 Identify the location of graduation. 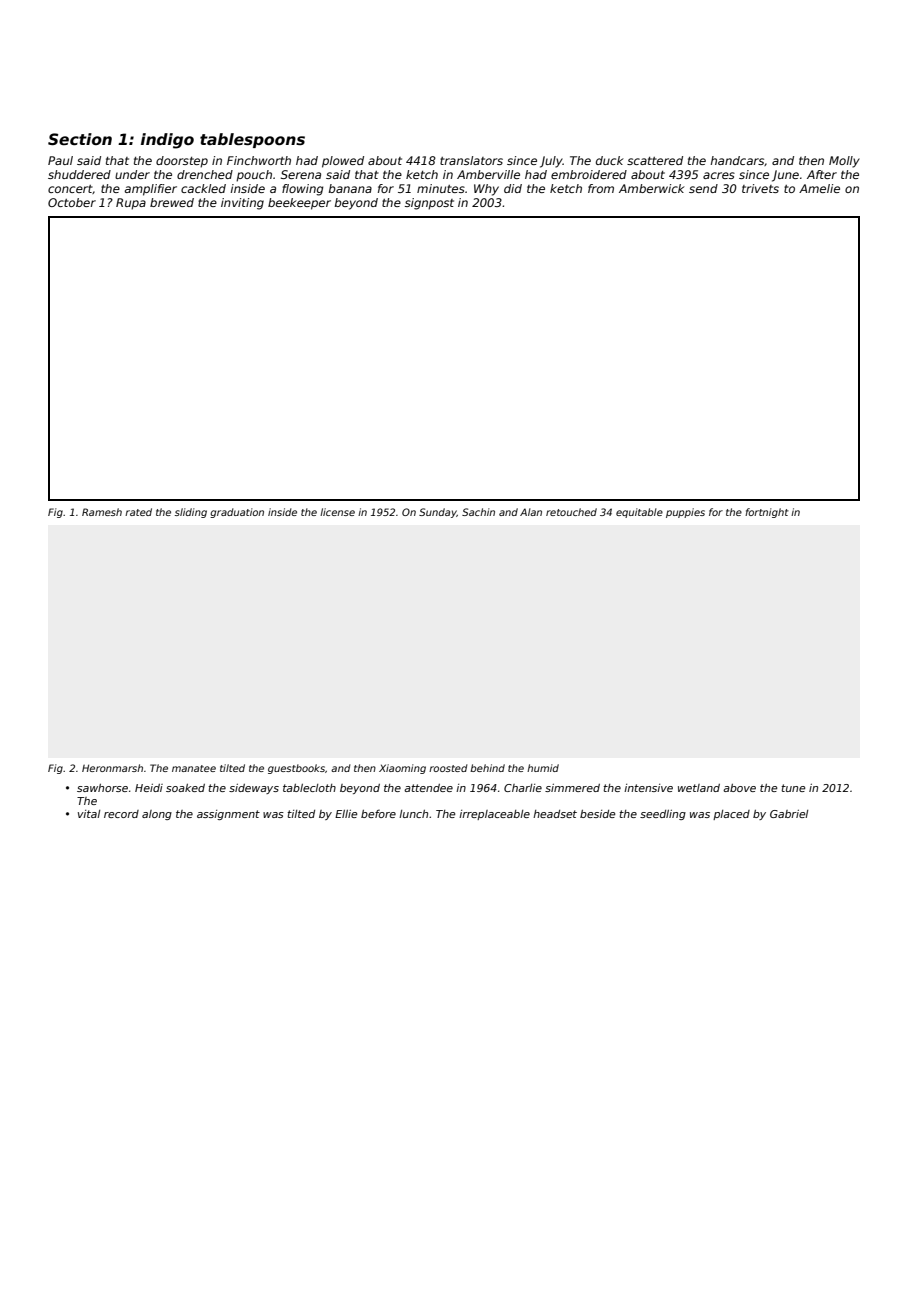
(237, 513).
